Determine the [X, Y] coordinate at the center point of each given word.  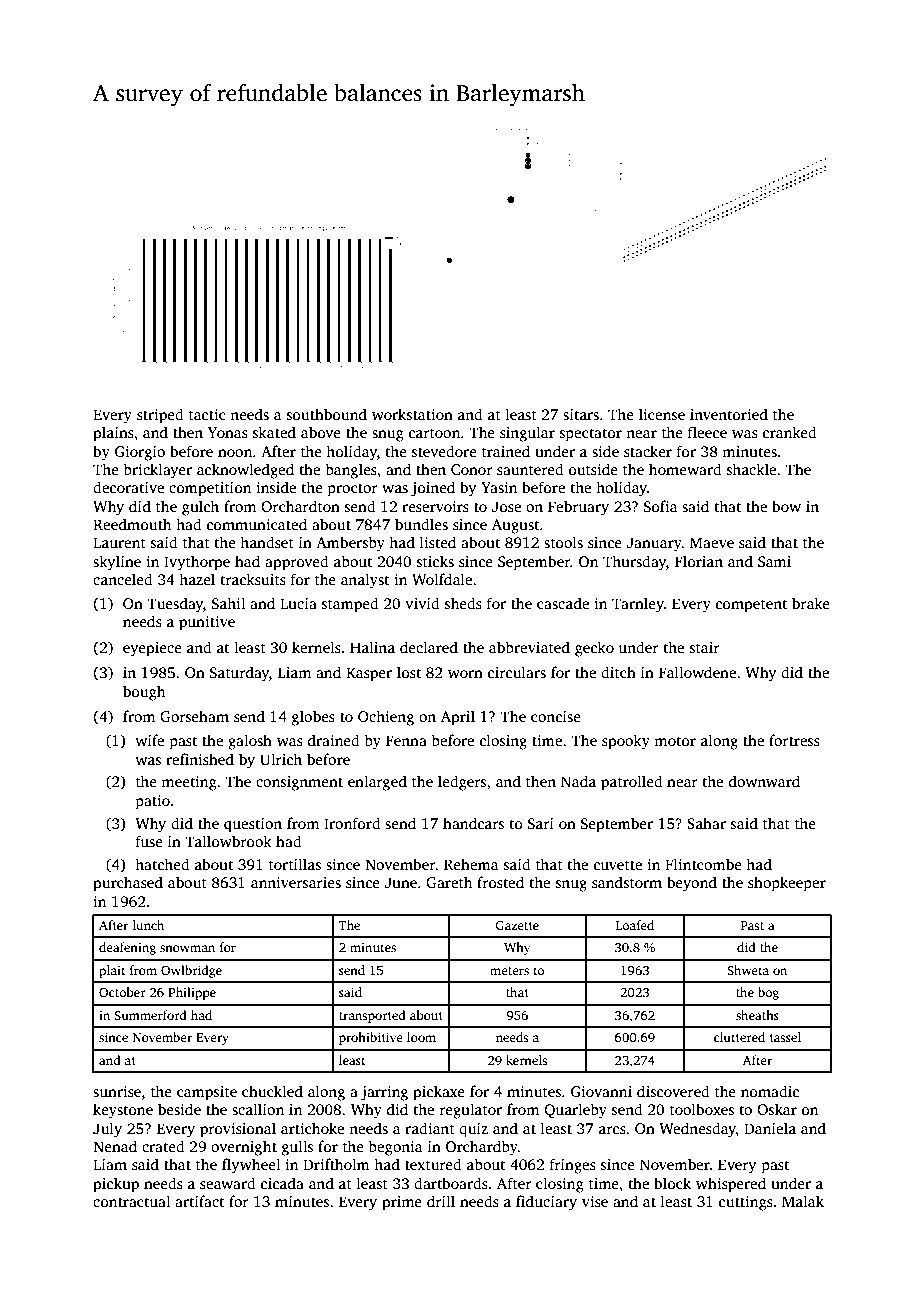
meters [509, 971]
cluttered [739, 1037]
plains [113, 434]
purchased [128, 884]
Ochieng [386, 718]
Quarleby [575, 1111]
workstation [412, 414]
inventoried [729, 414]
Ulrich [281, 759]
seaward [228, 1183]
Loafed [635, 925]
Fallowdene [697, 672]
